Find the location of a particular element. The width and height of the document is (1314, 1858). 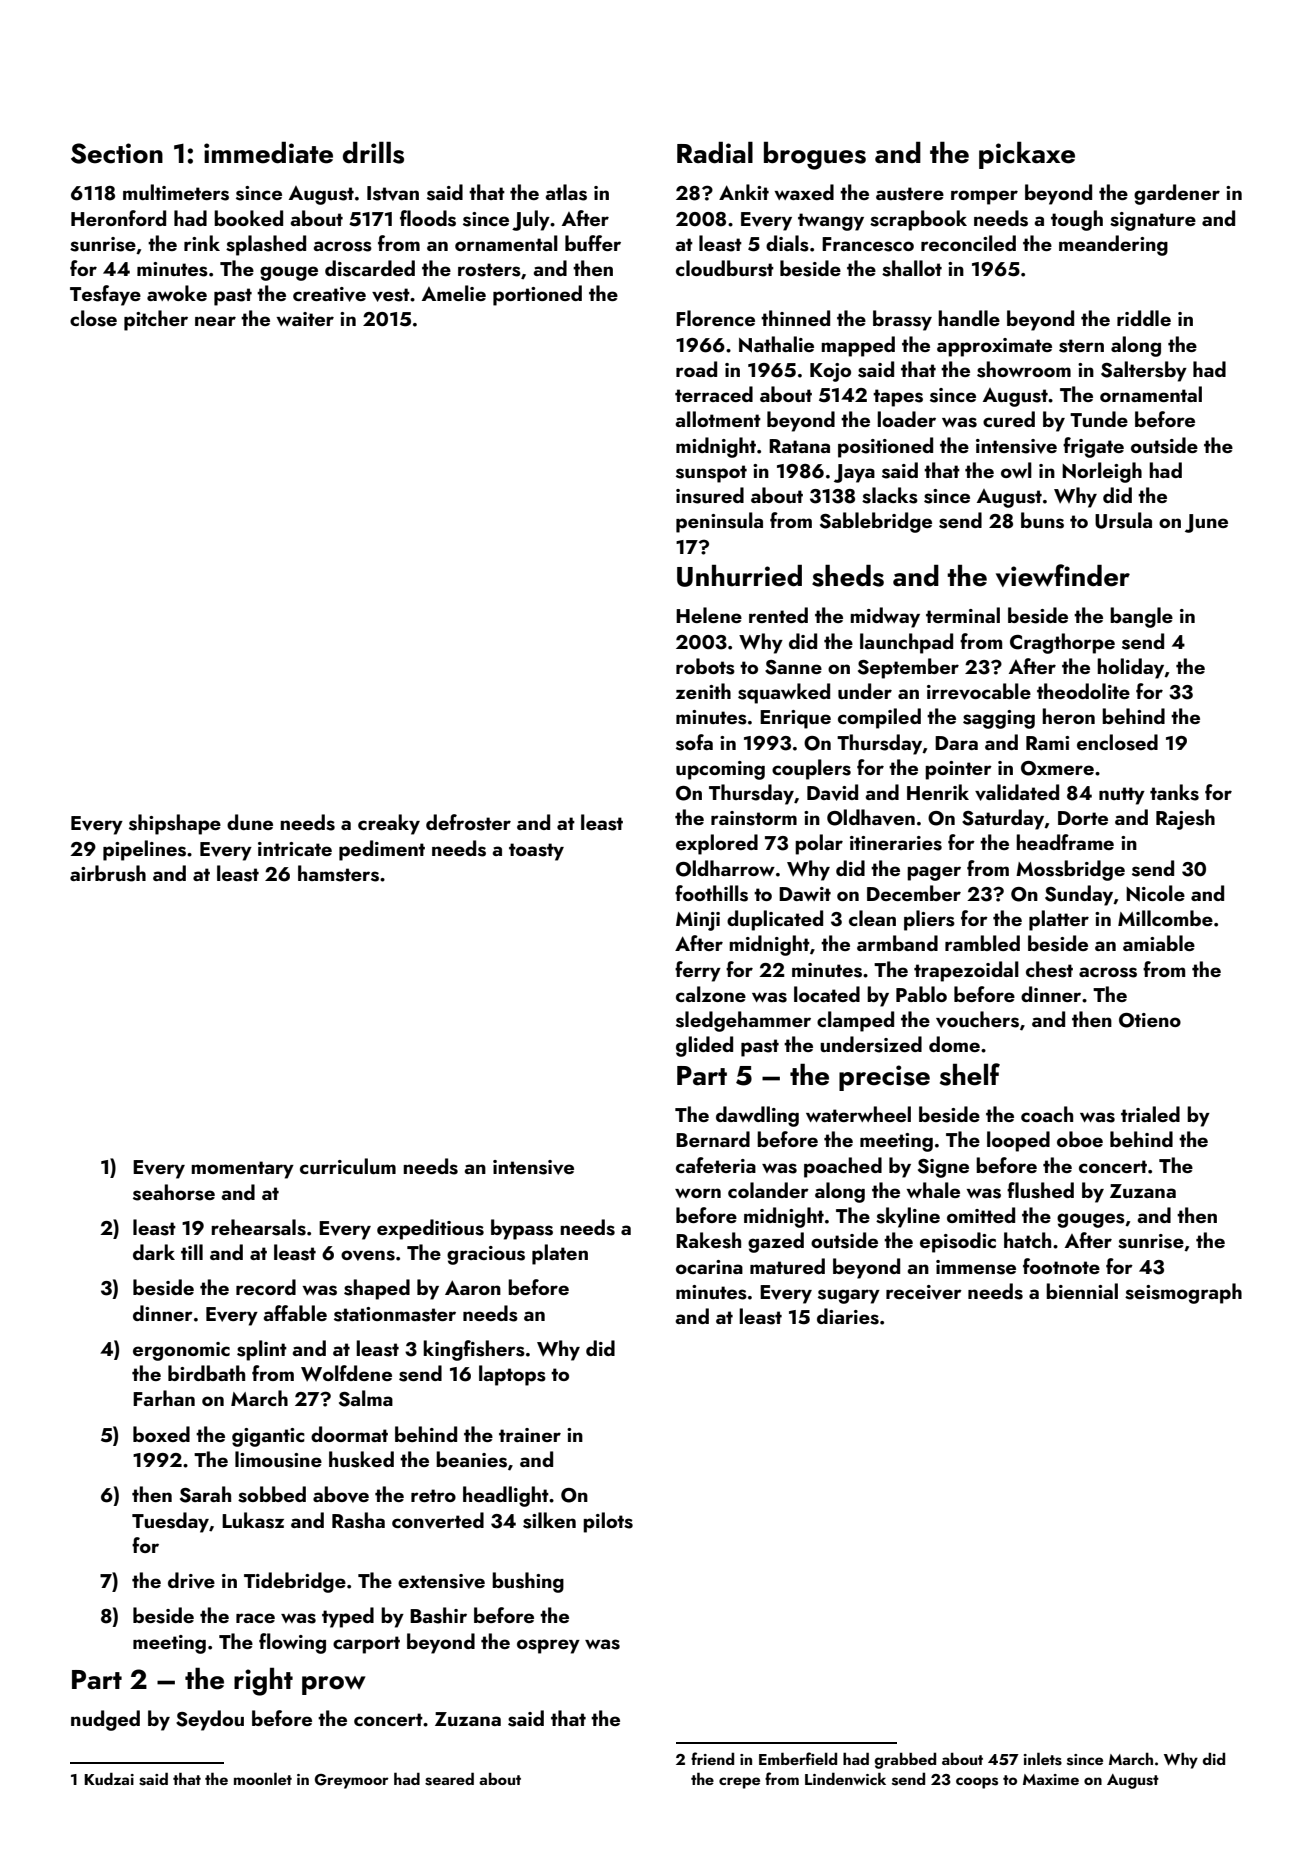

multimeters is located at coordinates (176, 192).
